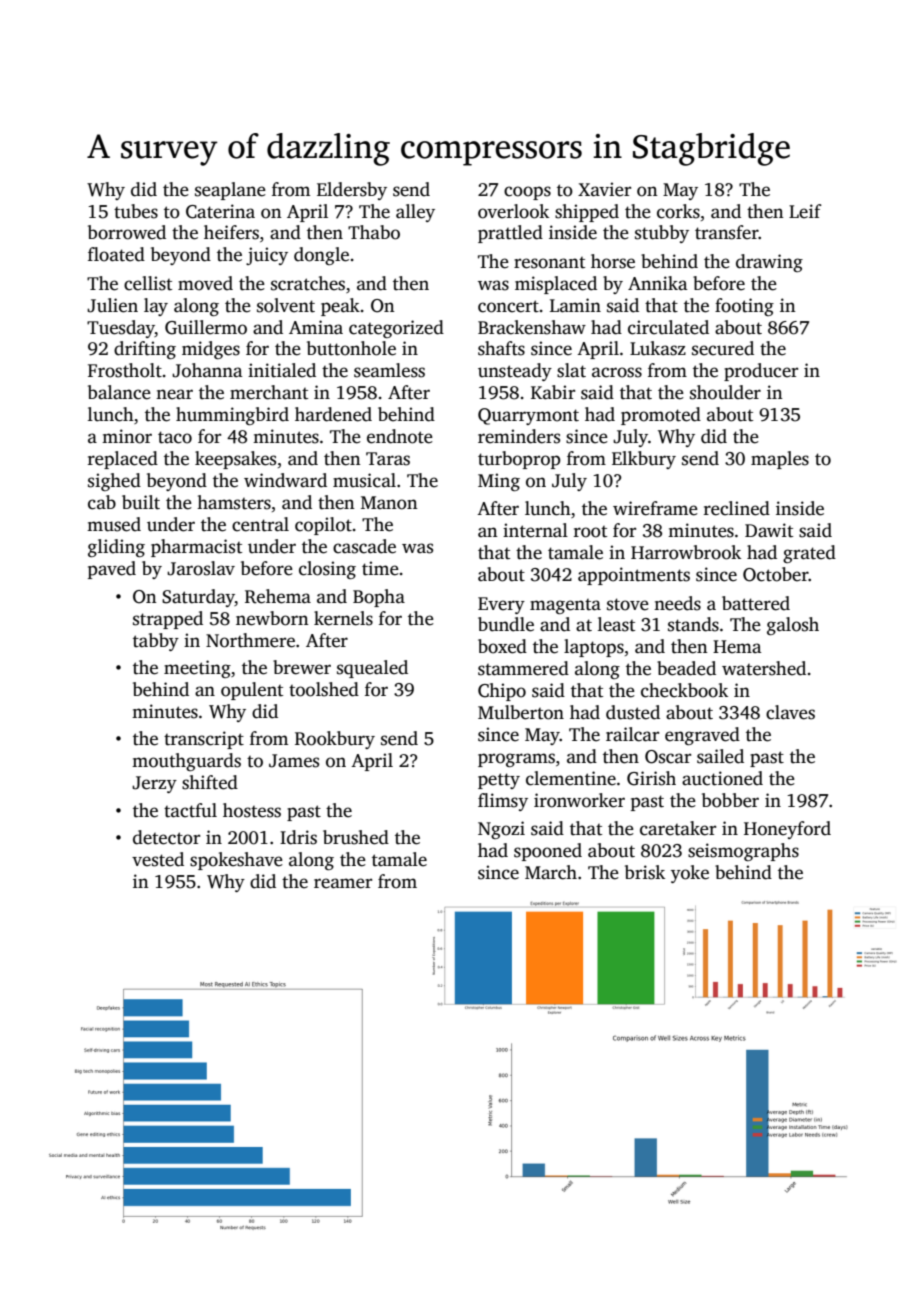 The image size is (924, 1311). I want to click on tactful, so click(190, 810).
